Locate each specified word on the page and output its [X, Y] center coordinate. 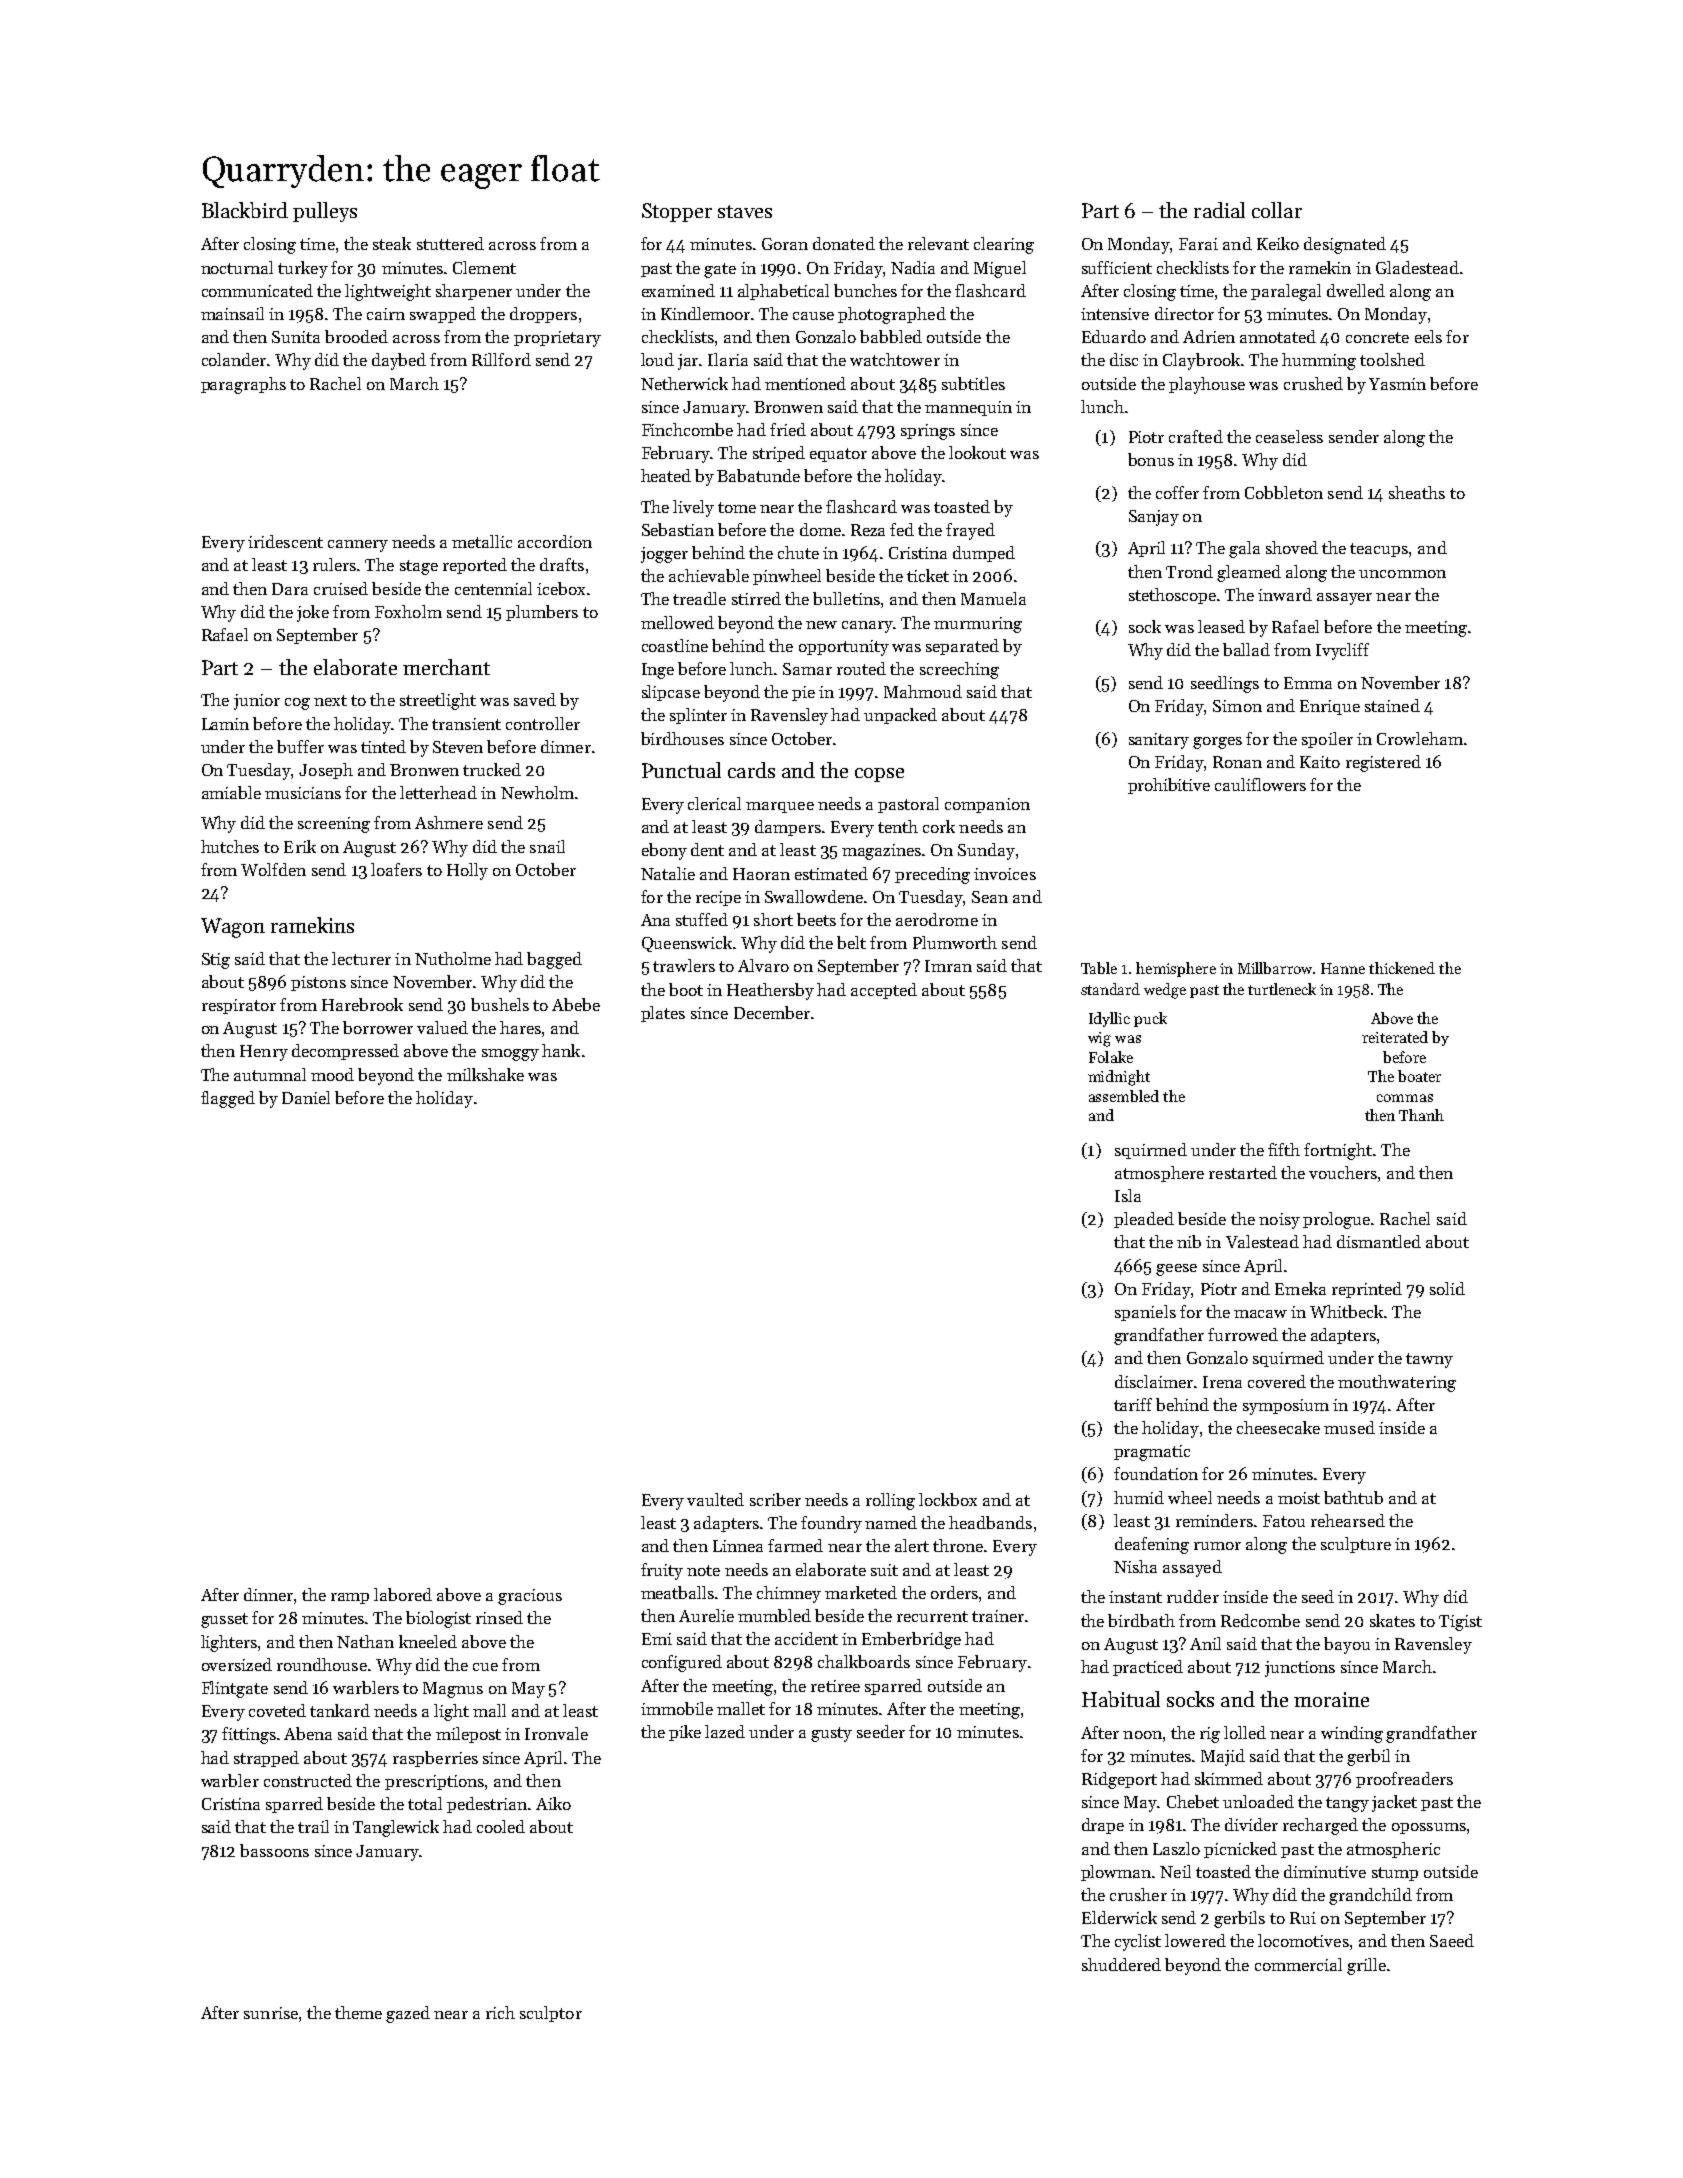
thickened [1402, 968]
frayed [970, 531]
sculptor [551, 2014]
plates [663, 1014]
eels [1428, 336]
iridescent [285, 541]
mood [332, 1074]
